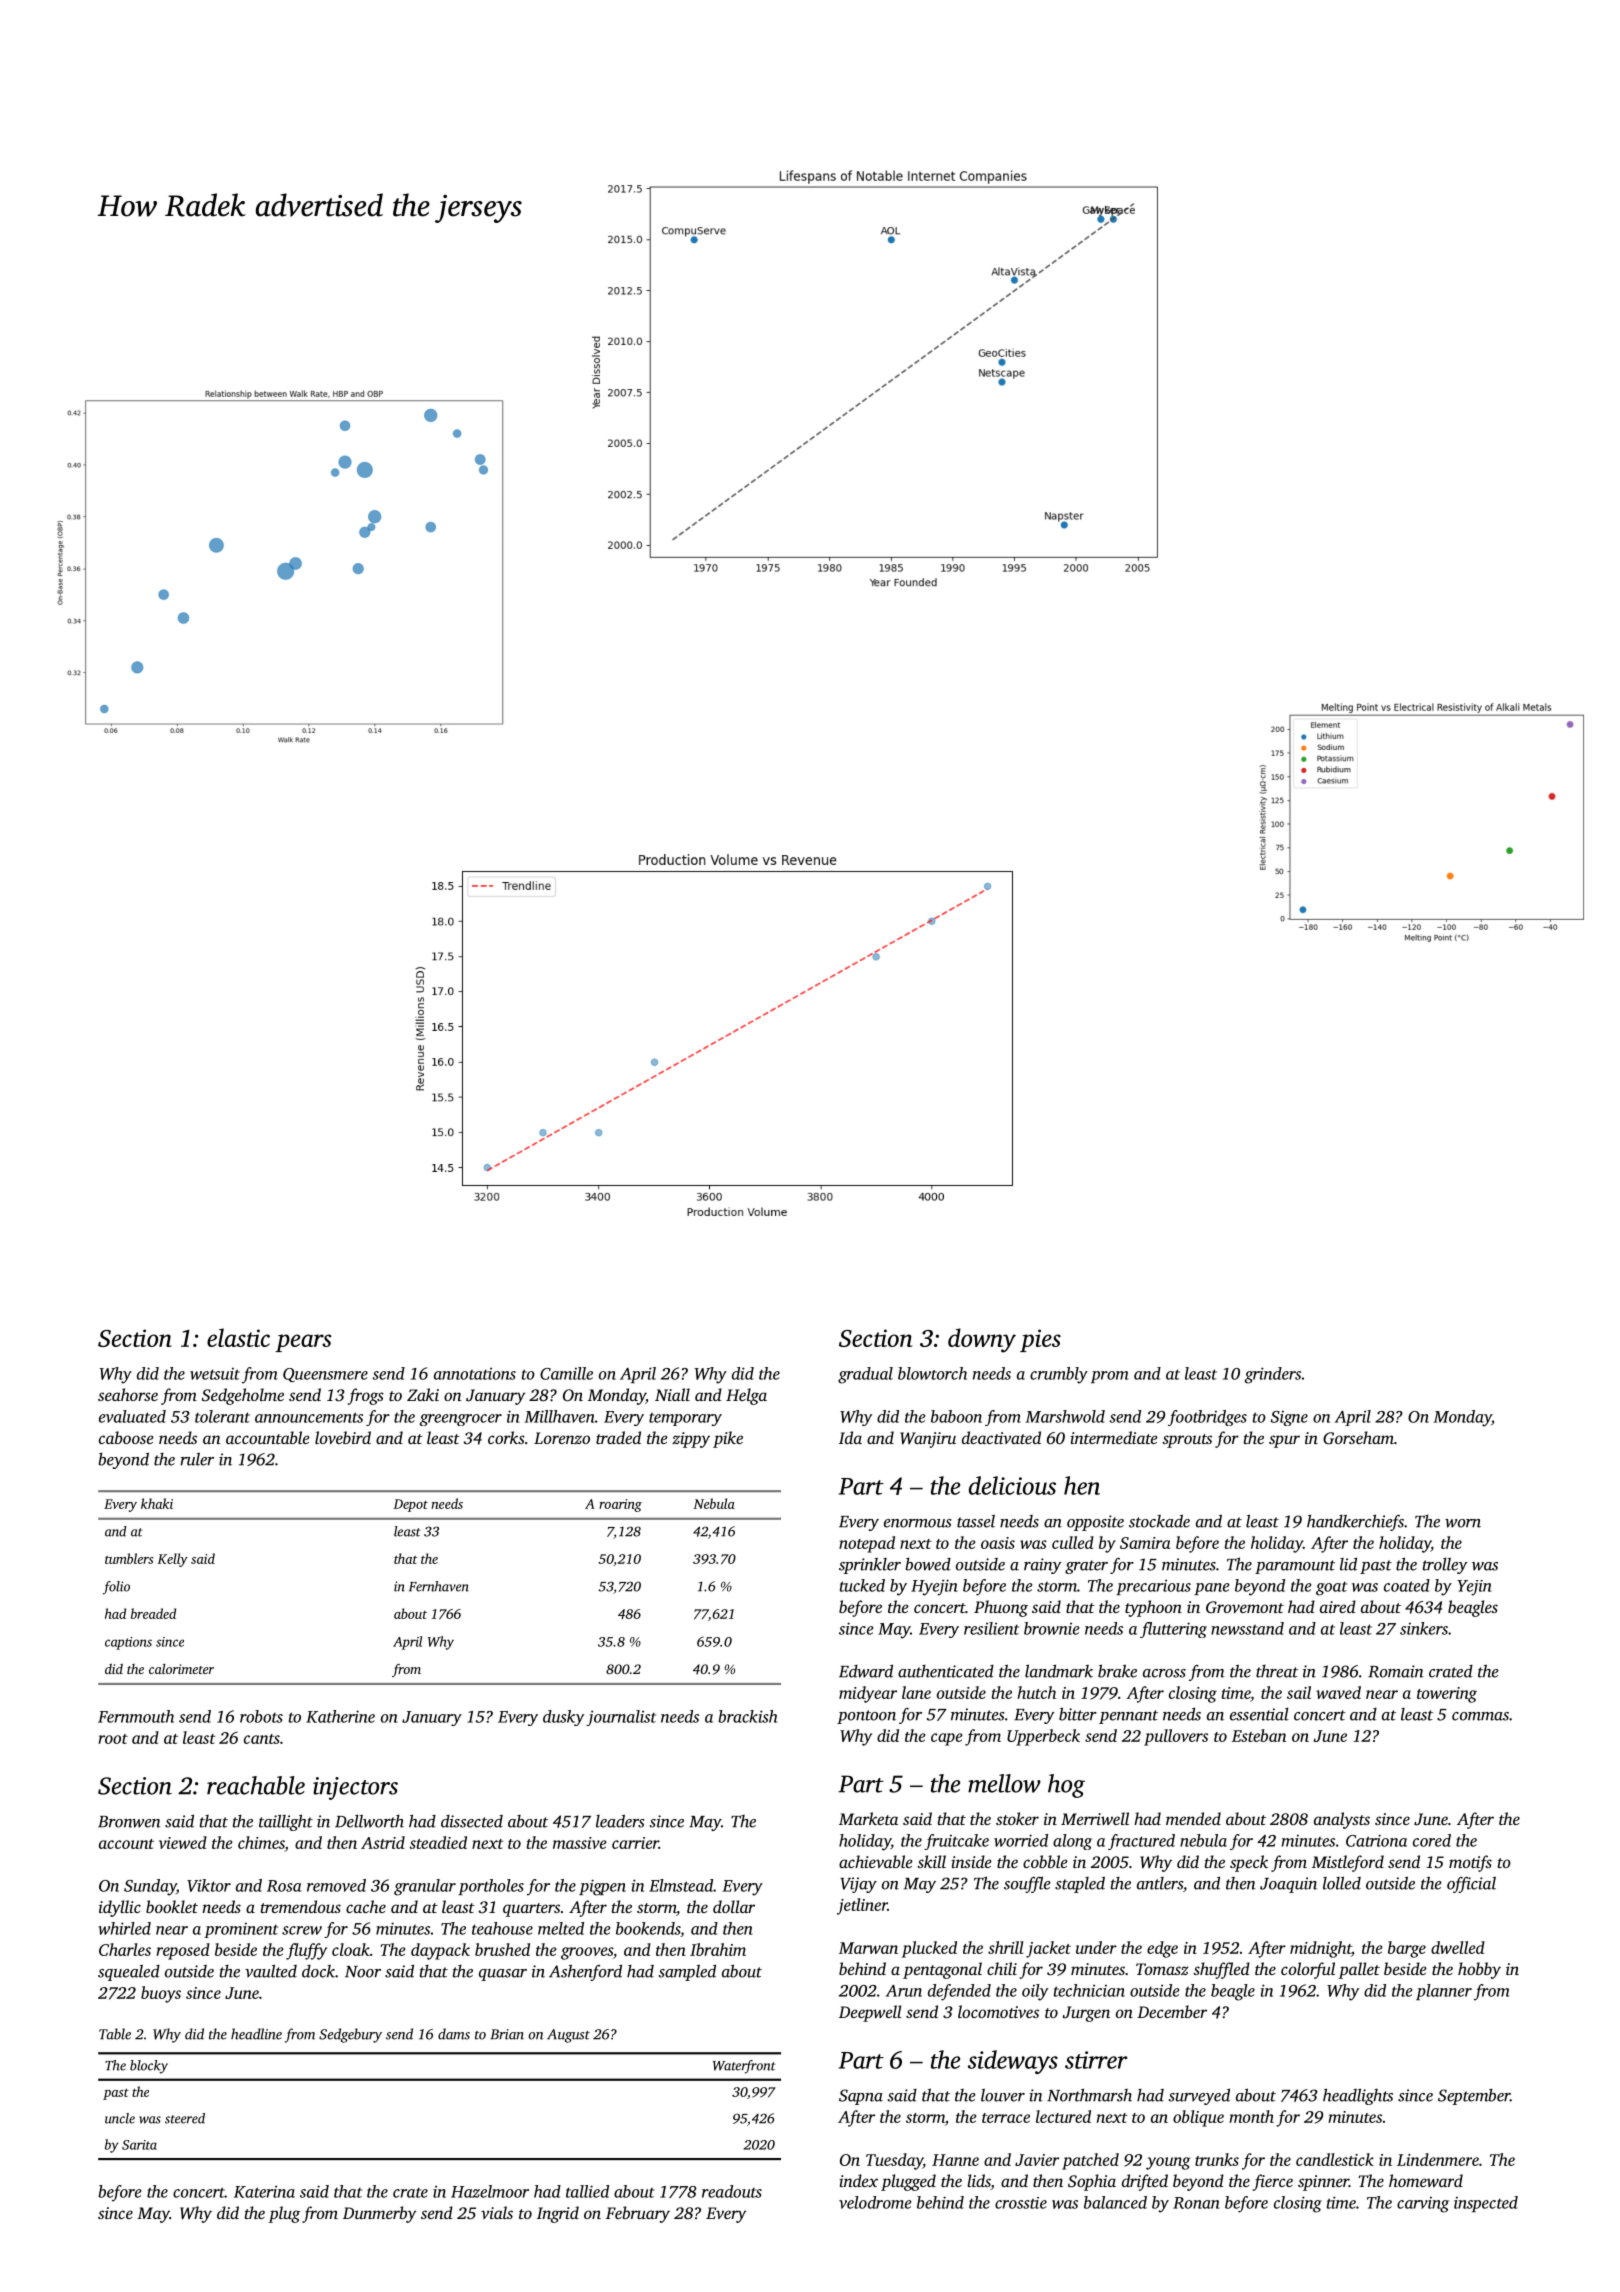  I want to click on Waterfront, so click(744, 2067).
